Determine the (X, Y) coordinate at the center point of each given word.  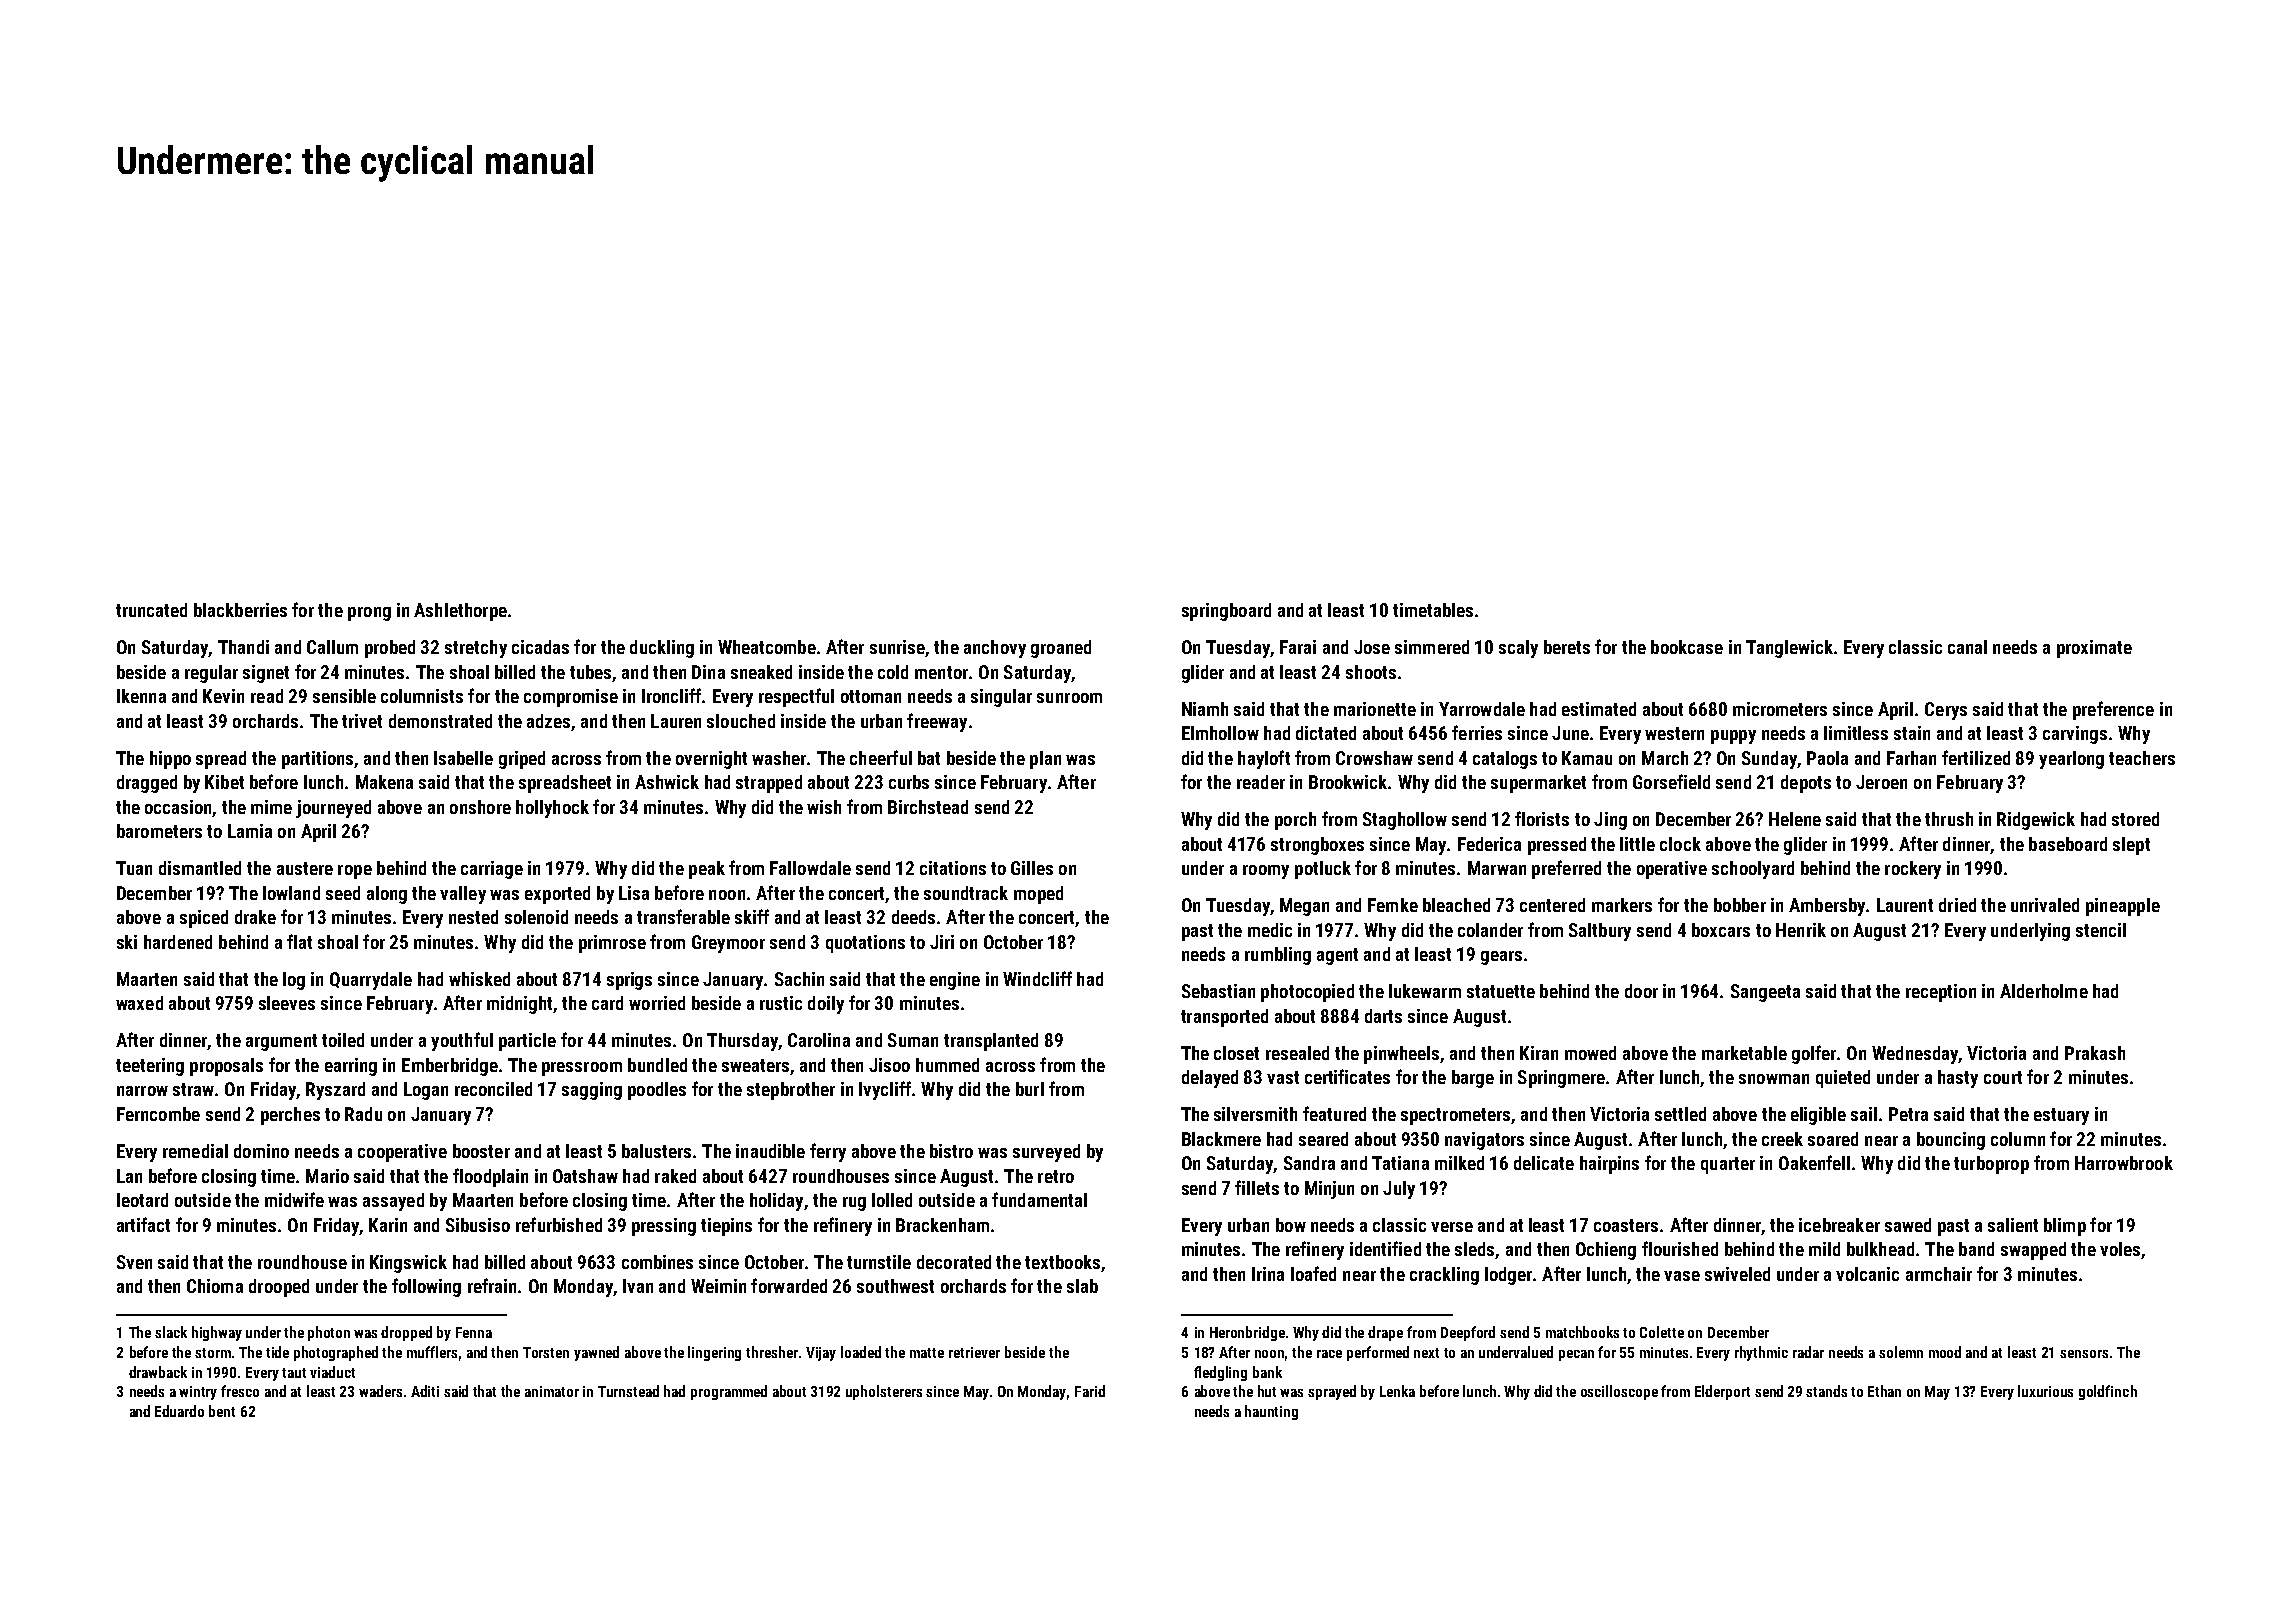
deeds (913, 917)
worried (657, 1003)
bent (222, 1411)
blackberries (240, 610)
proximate (2094, 649)
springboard (1226, 612)
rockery (1913, 870)
